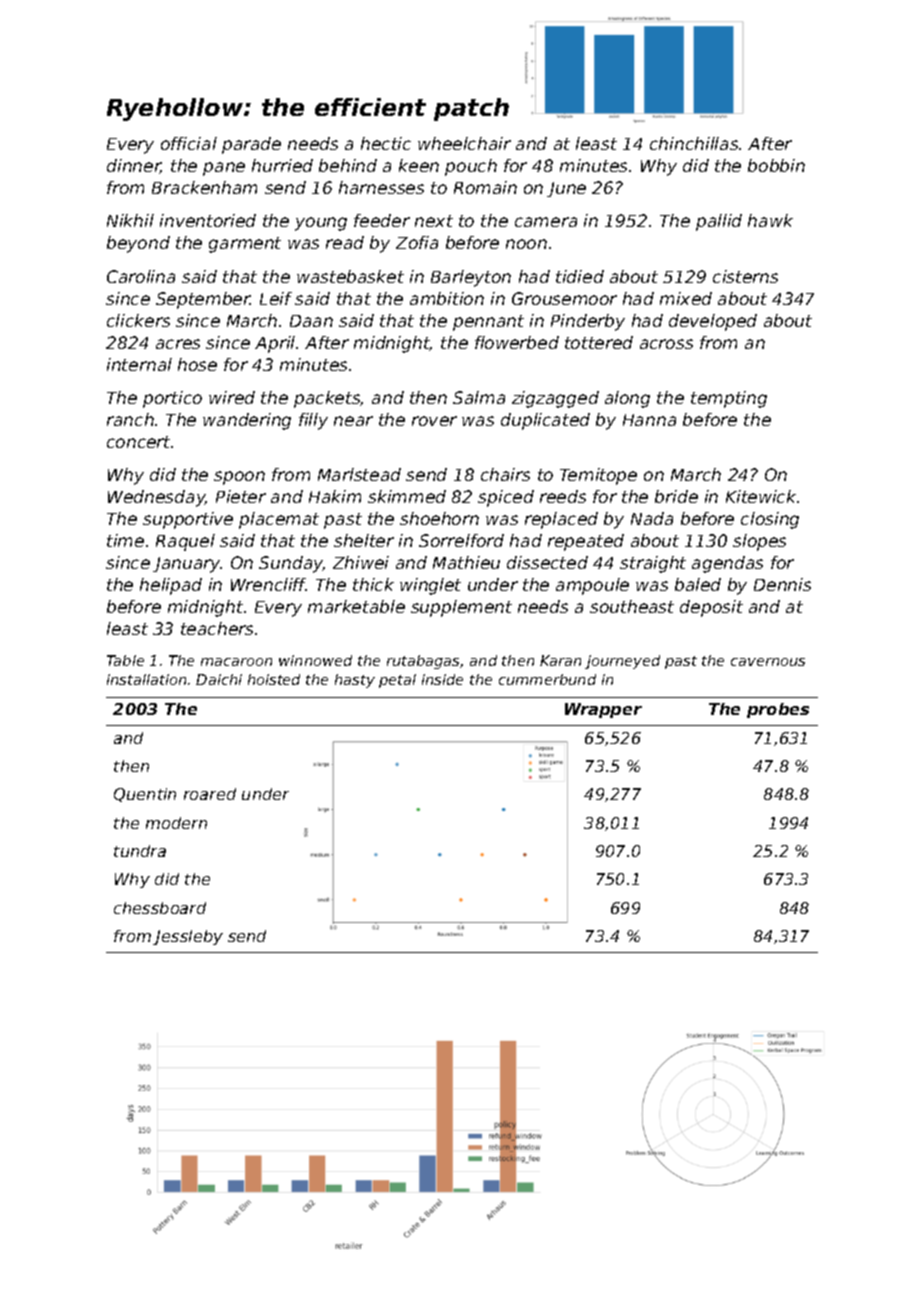 This document has height=1308, width=924. I want to click on petal, so click(397, 681).
